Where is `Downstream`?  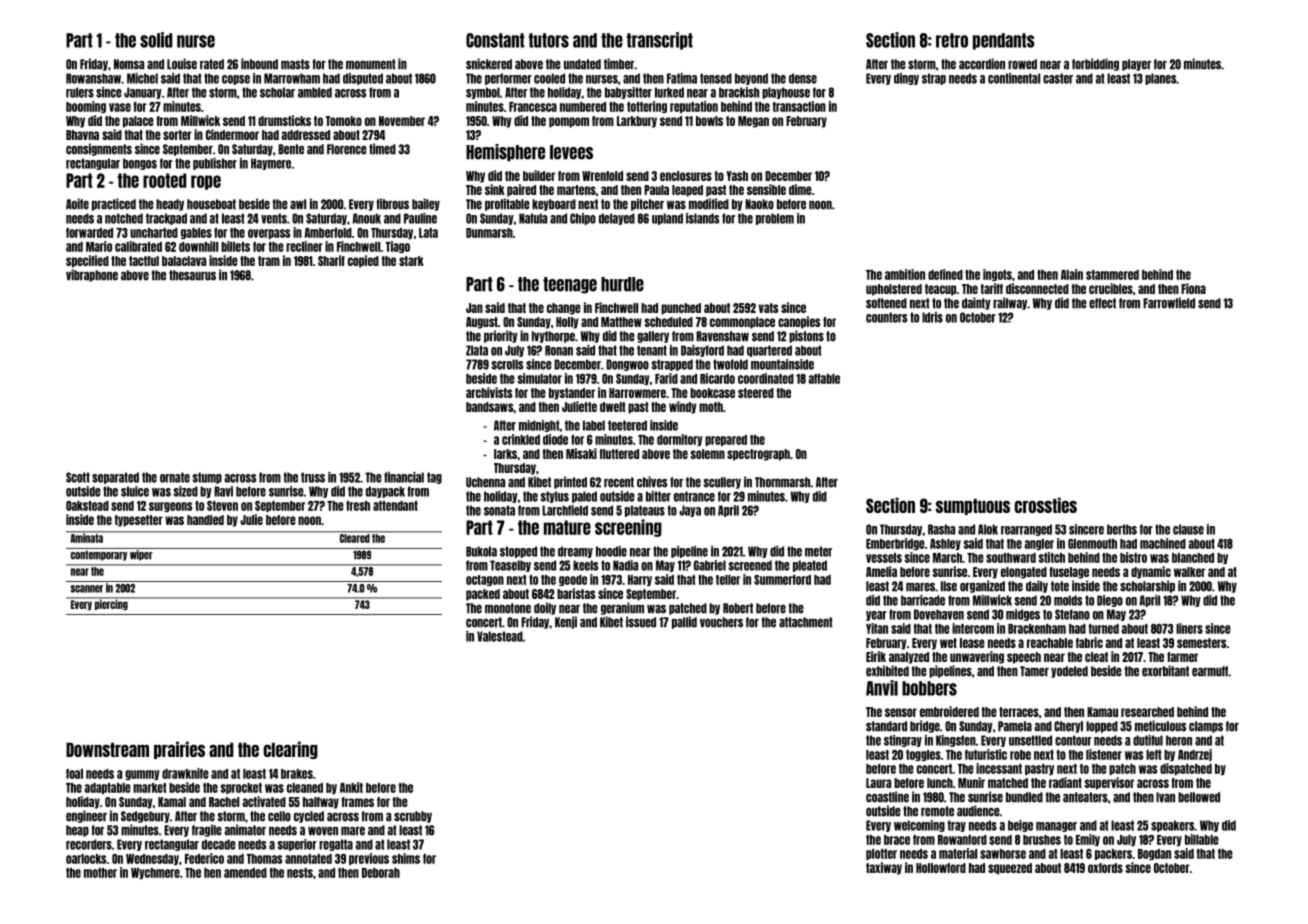 Downstream is located at coordinates (107, 749).
